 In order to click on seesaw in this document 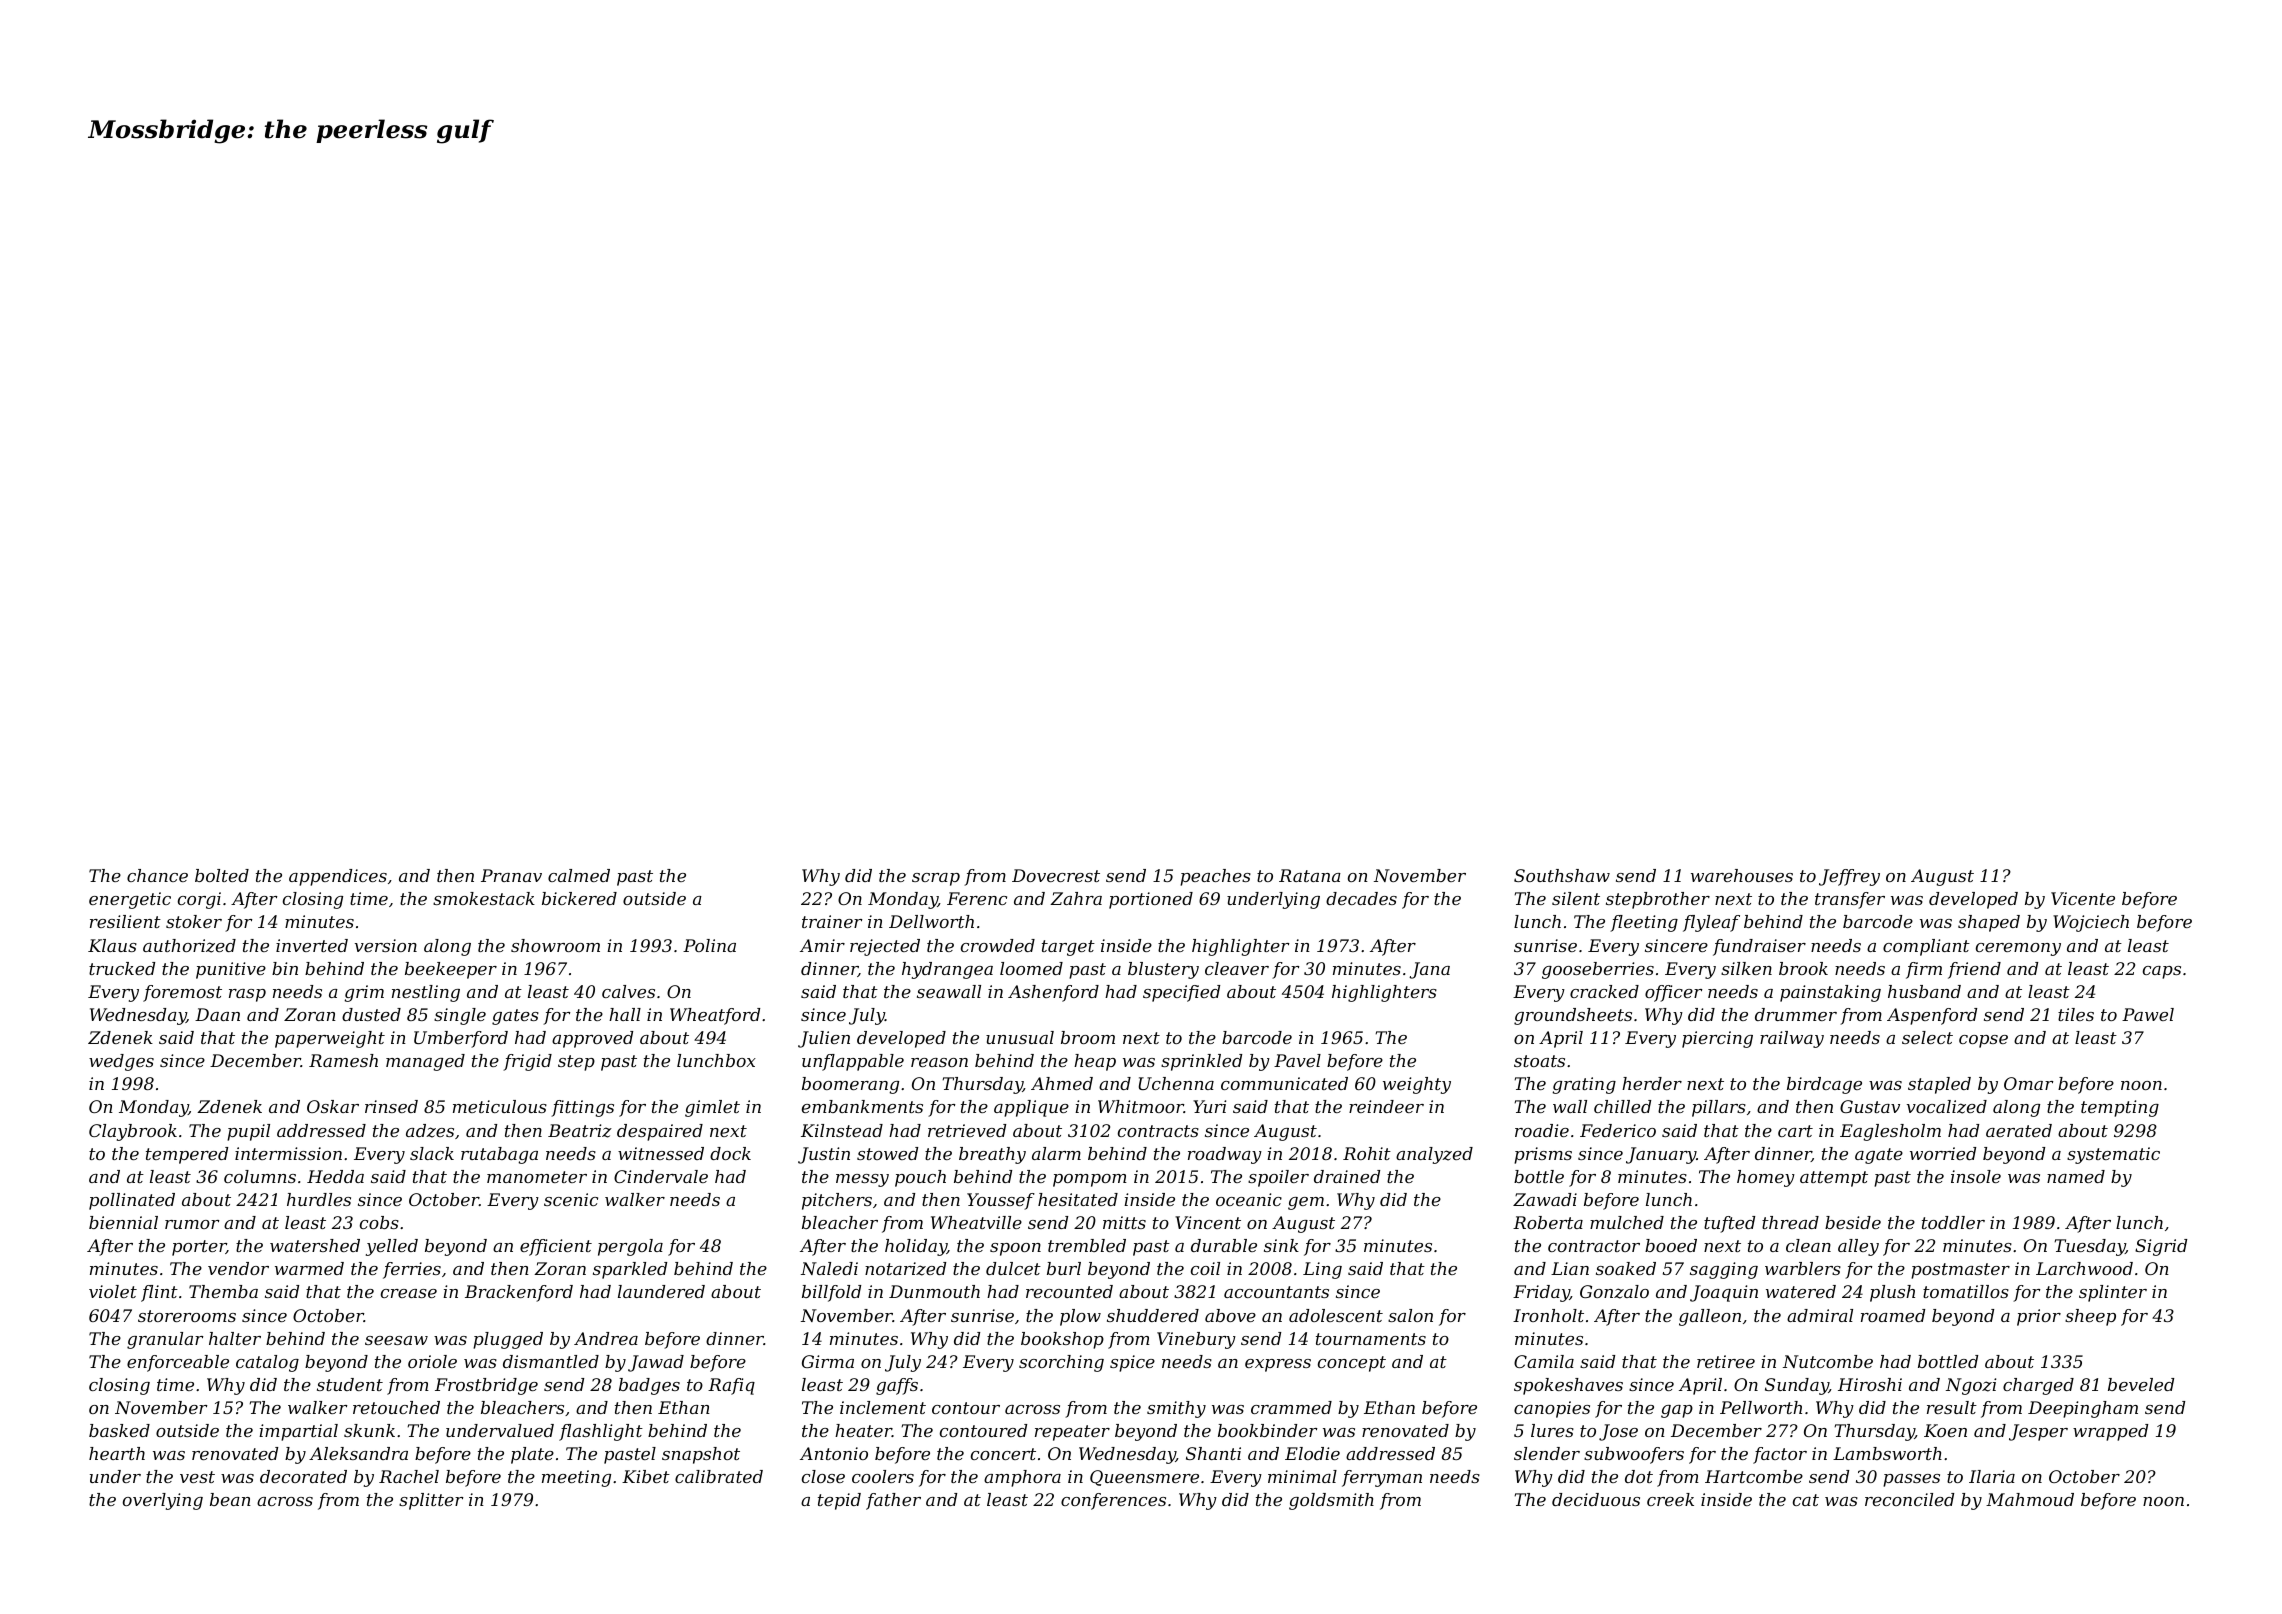, I will do `click(396, 1340)`.
